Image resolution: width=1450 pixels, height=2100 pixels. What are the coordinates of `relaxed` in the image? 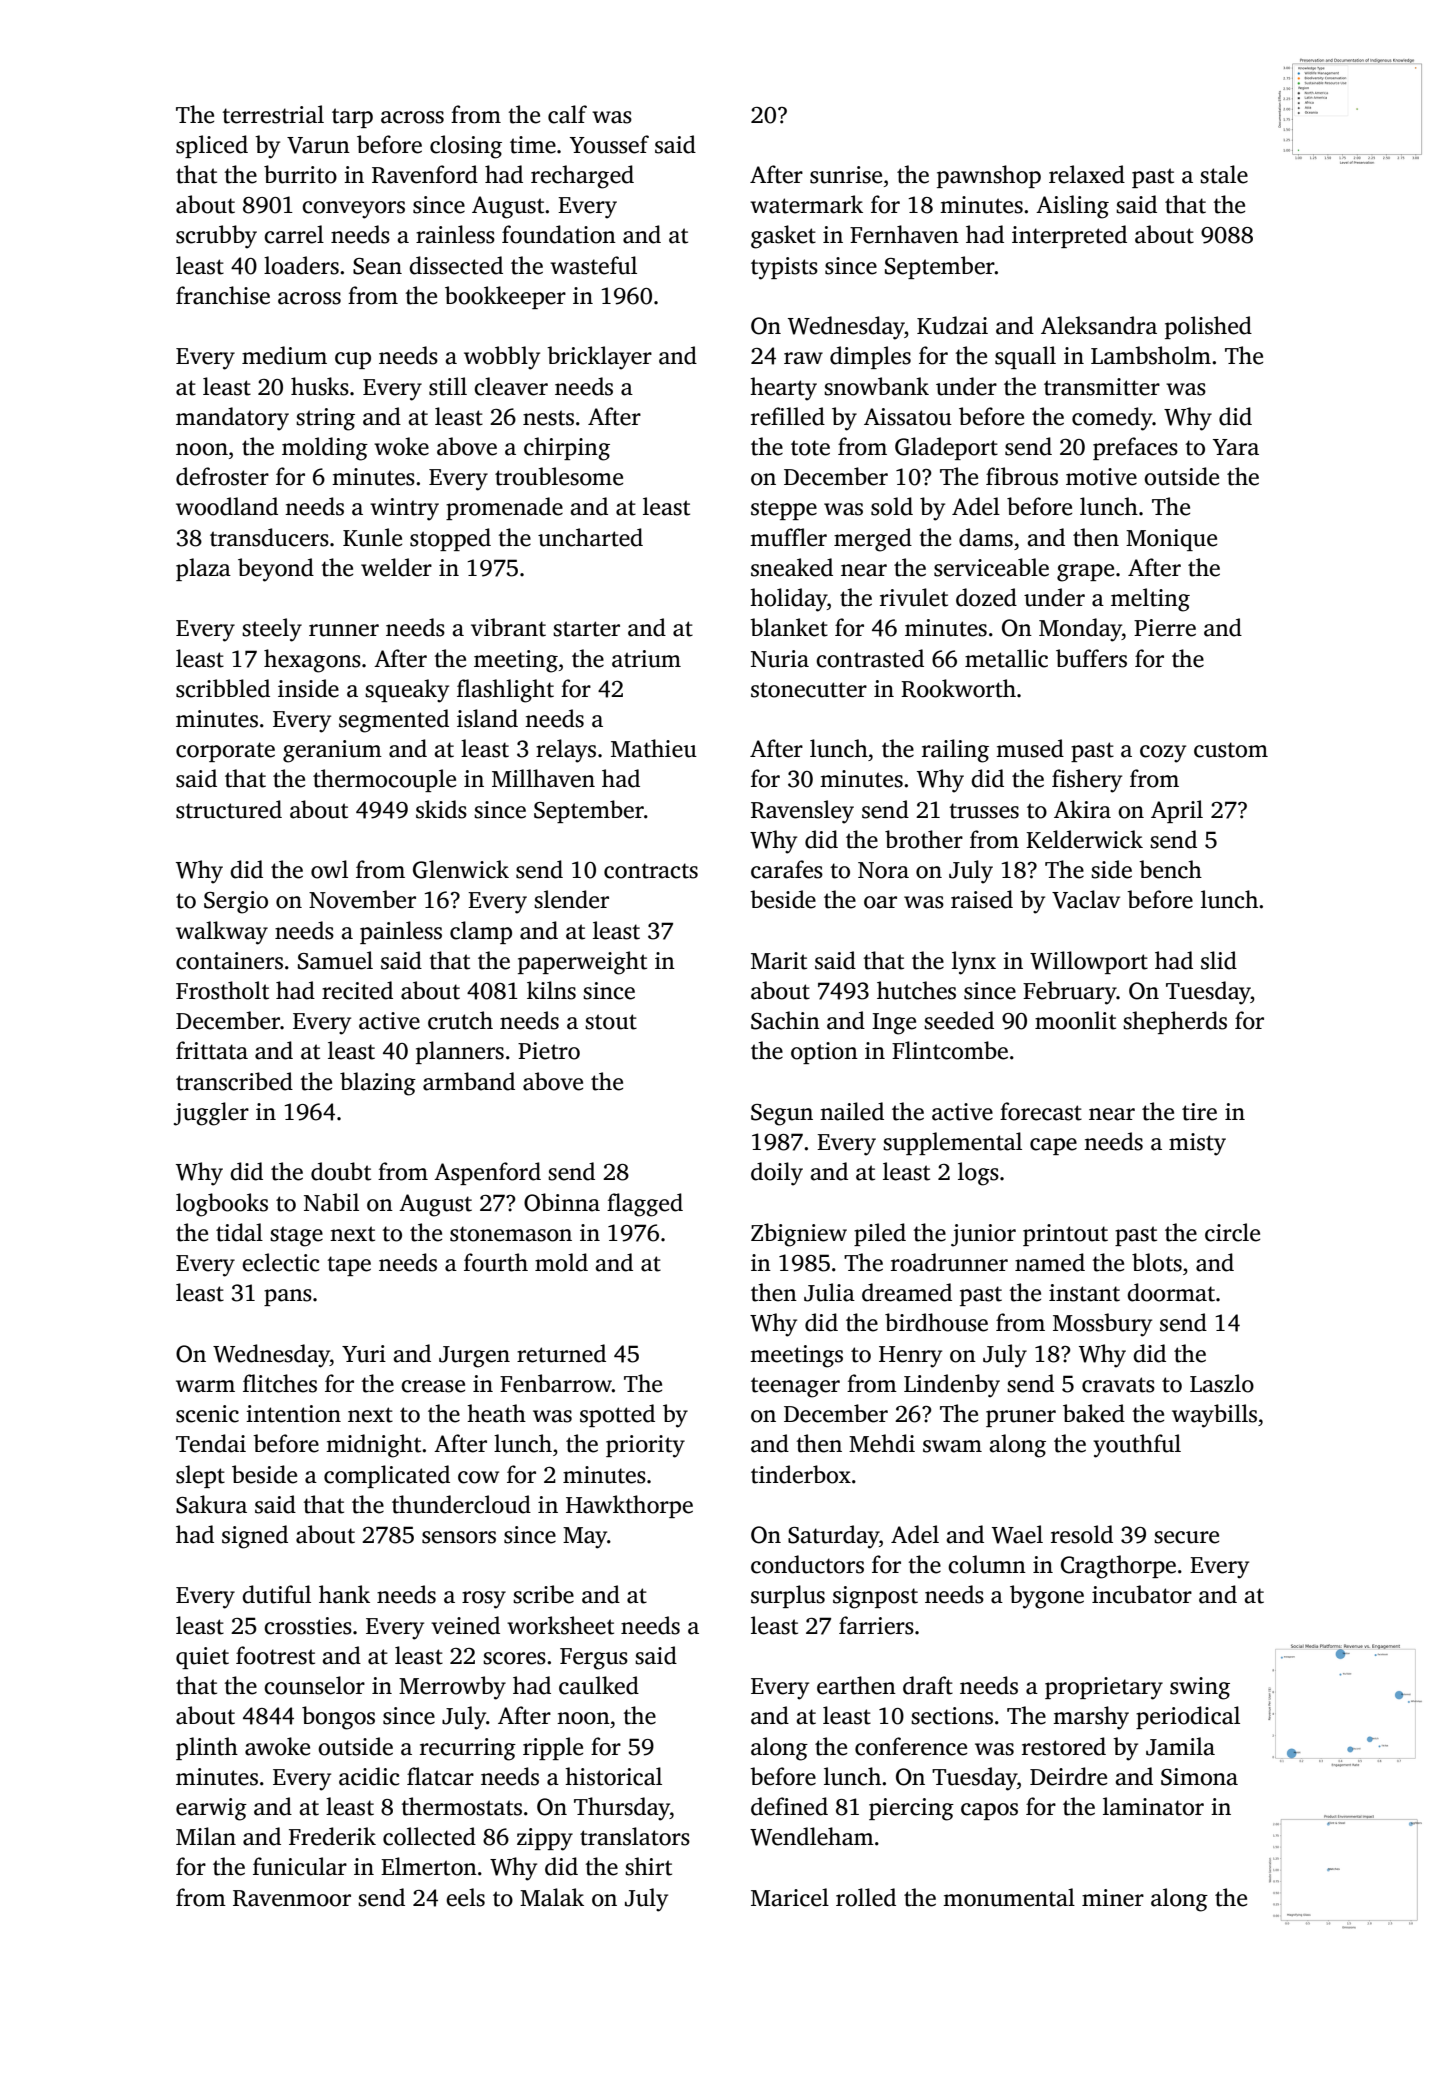 It's located at (1087, 174).
